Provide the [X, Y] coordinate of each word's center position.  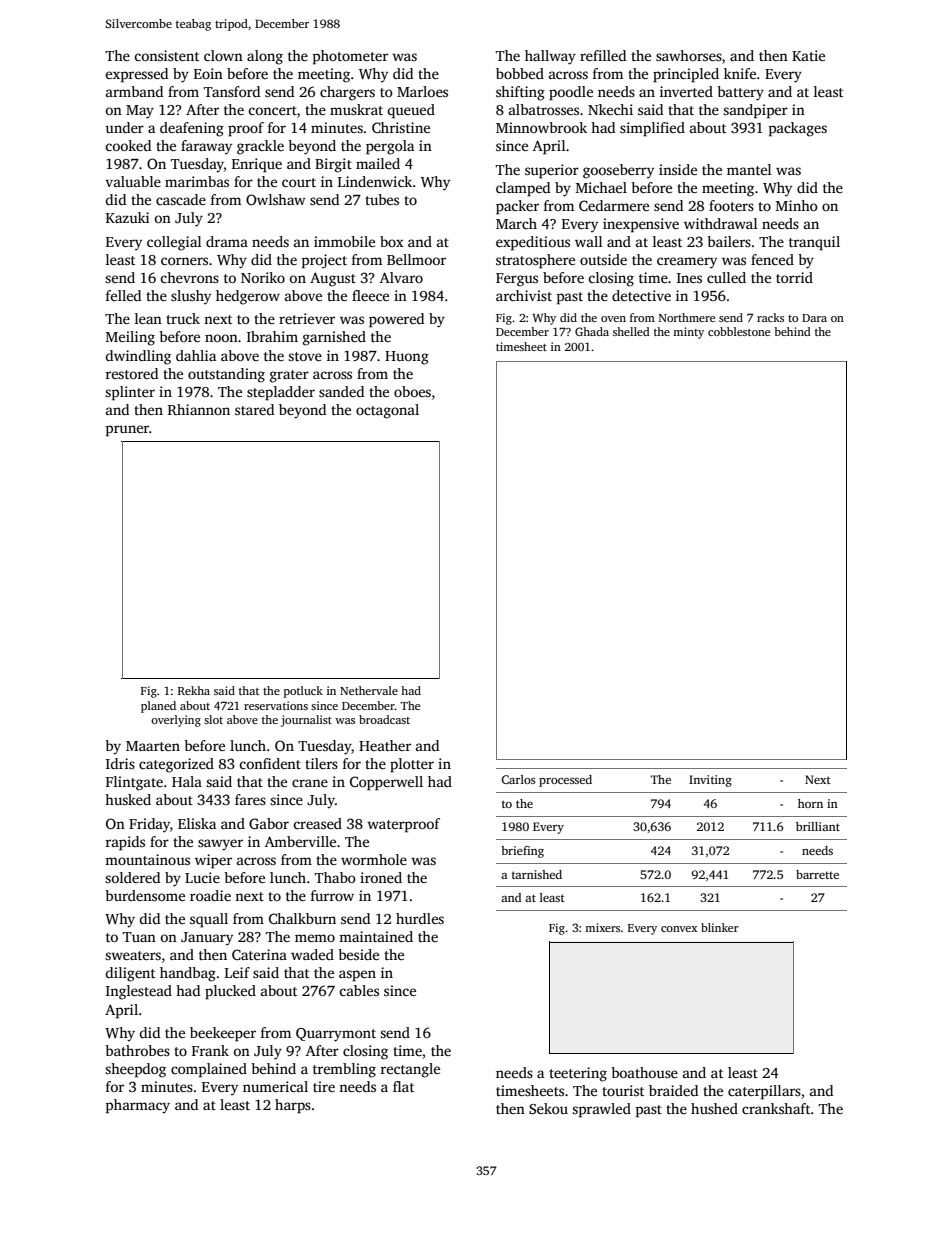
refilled [603, 55]
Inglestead [139, 992]
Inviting [710, 781]
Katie [808, 55]
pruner [127, 431]
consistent [166, 55]
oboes [412, 391]
